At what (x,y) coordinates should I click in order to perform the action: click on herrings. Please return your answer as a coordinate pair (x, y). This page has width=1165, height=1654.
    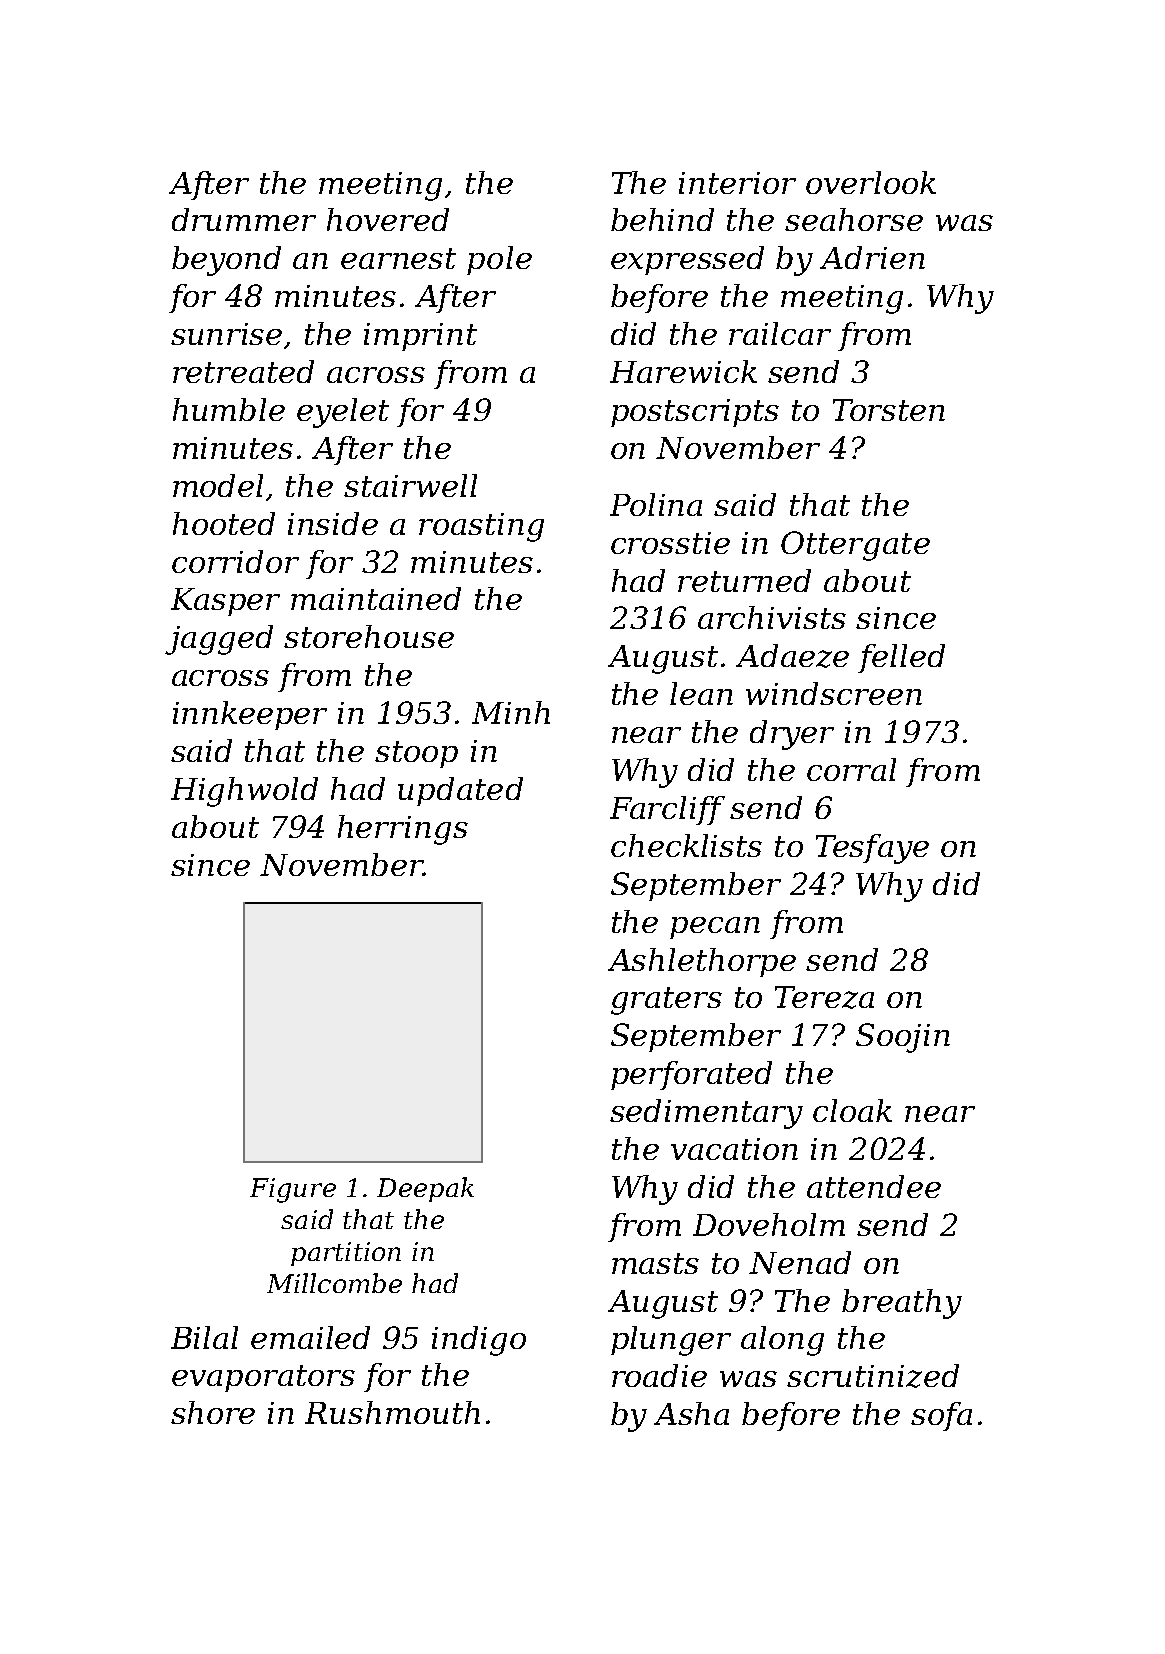
    Looking at the image, I should click on (403, 830).
